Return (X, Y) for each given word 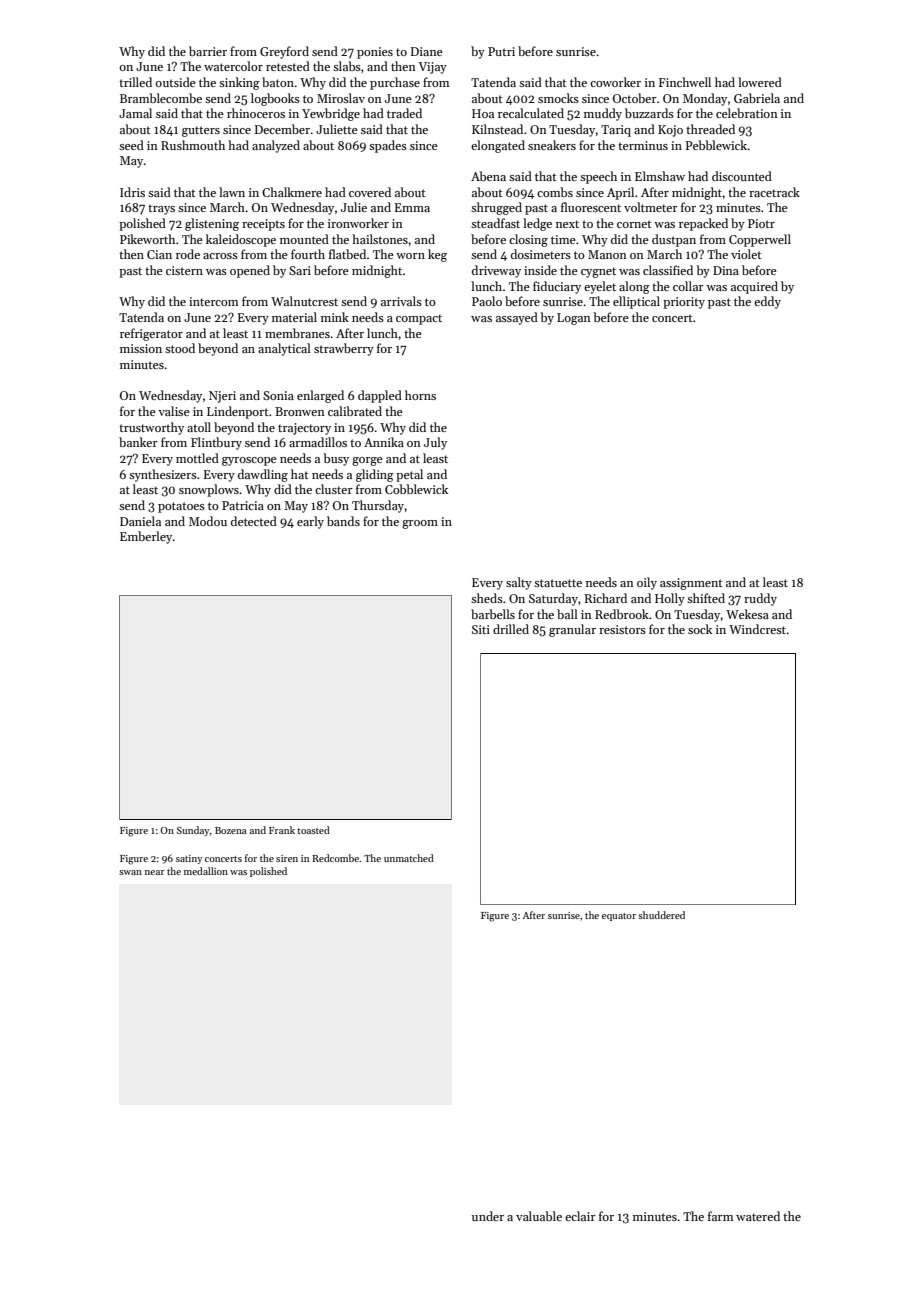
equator (619, 917)
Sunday (193, 831)
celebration (747, 113)
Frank (282, 830)
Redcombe (335, 858)
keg (437, 255)
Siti (481, 629)
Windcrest (757, 629)
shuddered (661, 915)
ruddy (760, 599)
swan (130, 872)
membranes (297, 333)
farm (720, 1216)
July (435, 443)
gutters (201, 131)
